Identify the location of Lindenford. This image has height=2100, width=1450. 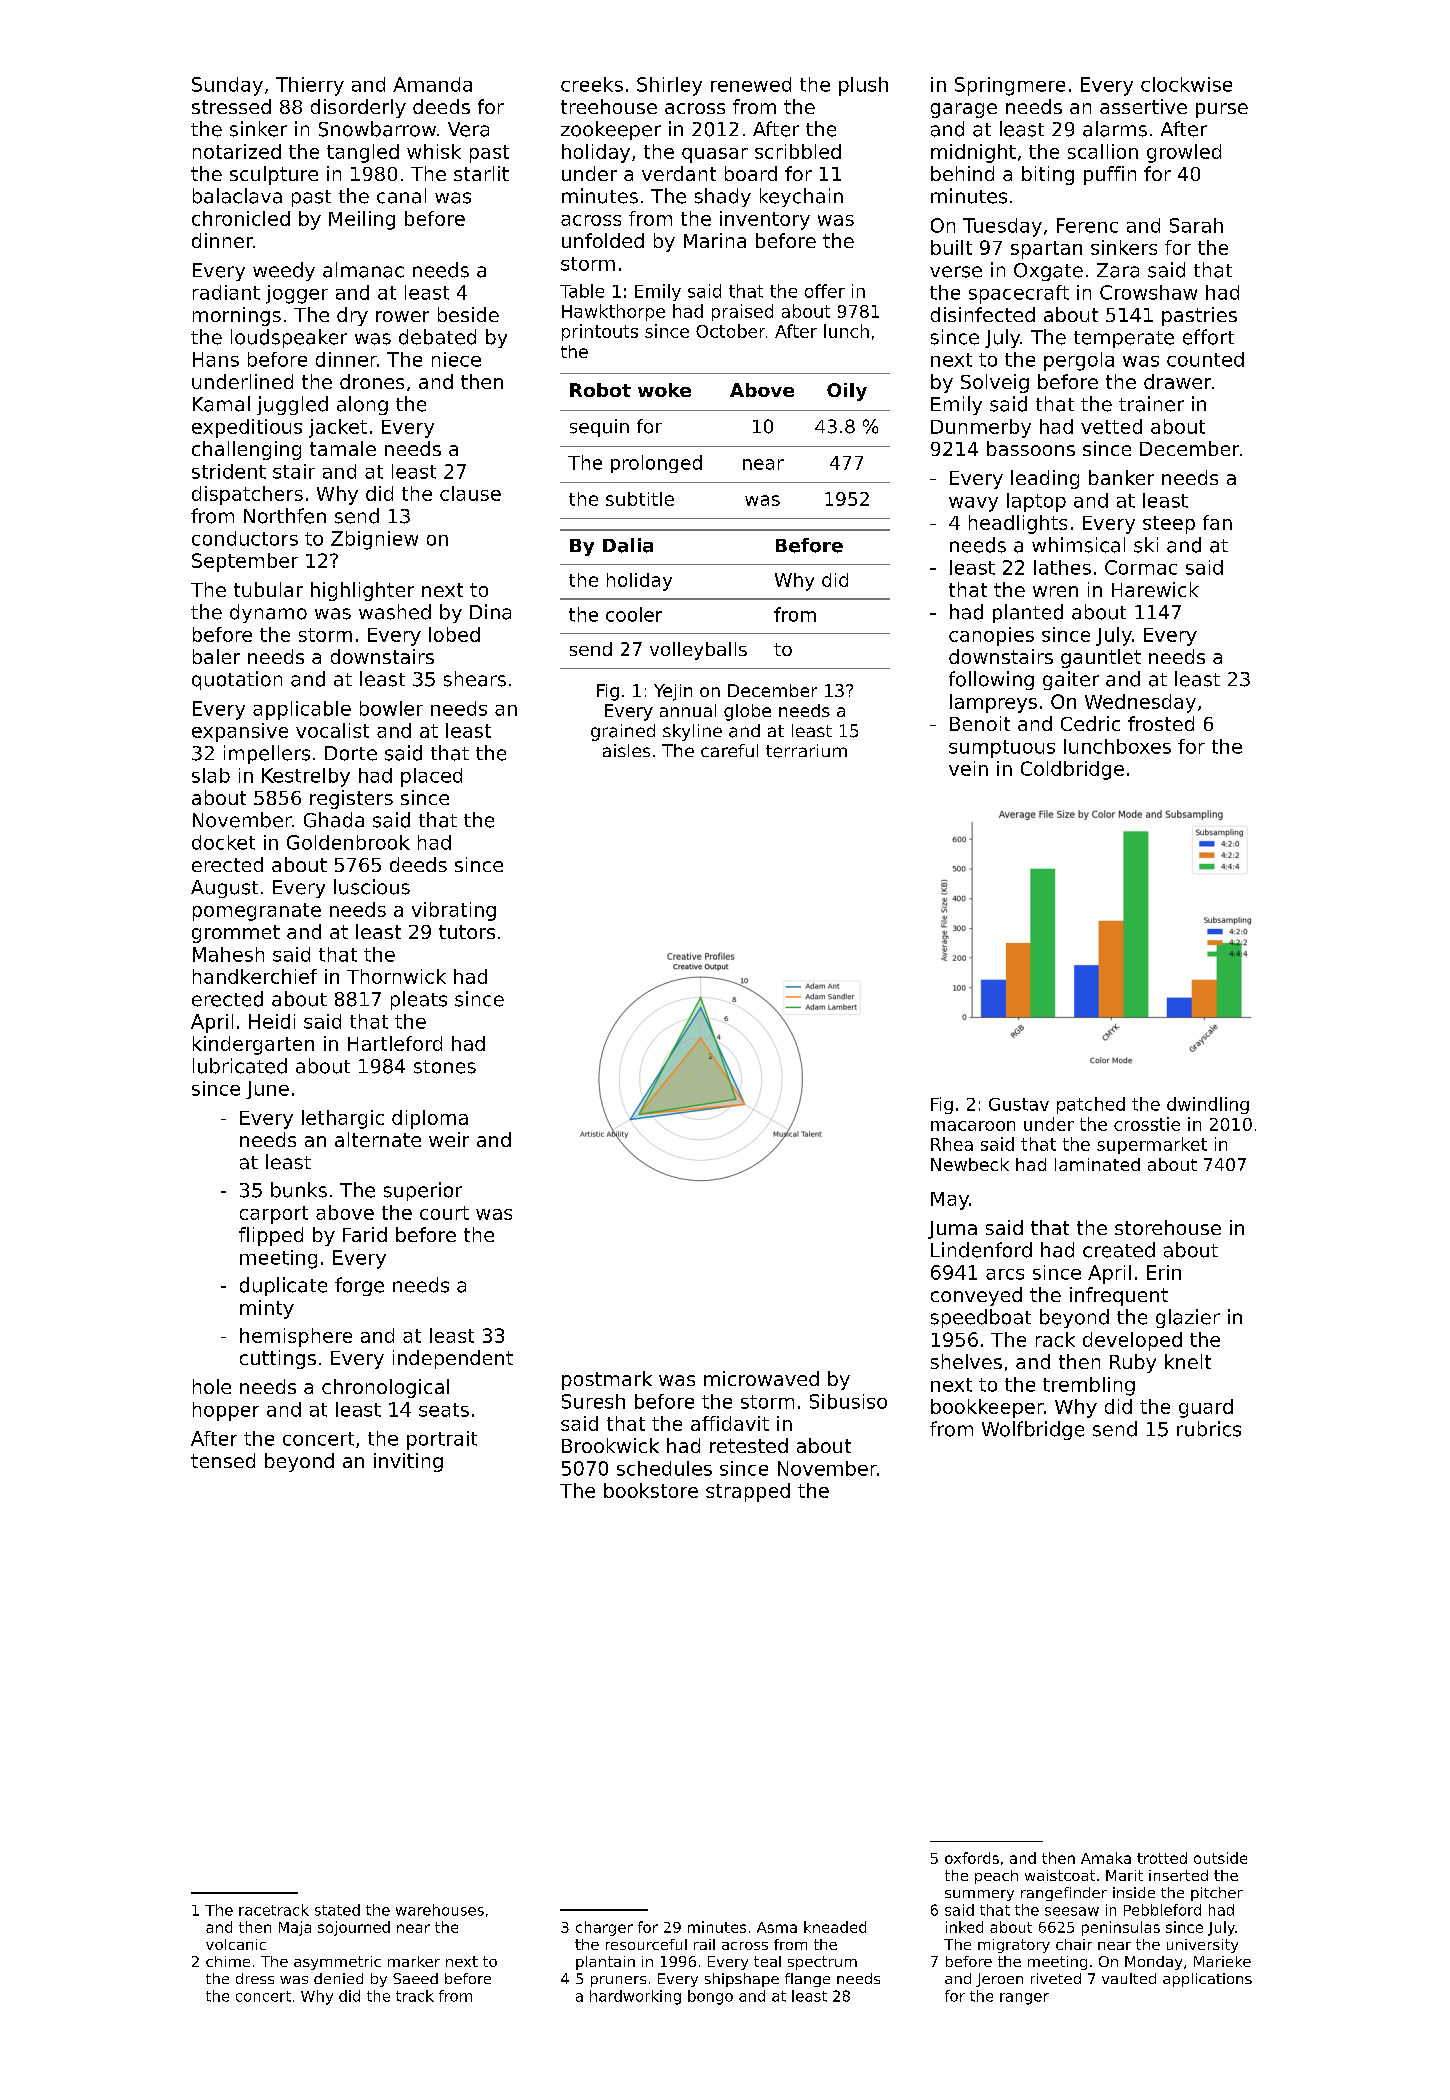
(981, 1250).
